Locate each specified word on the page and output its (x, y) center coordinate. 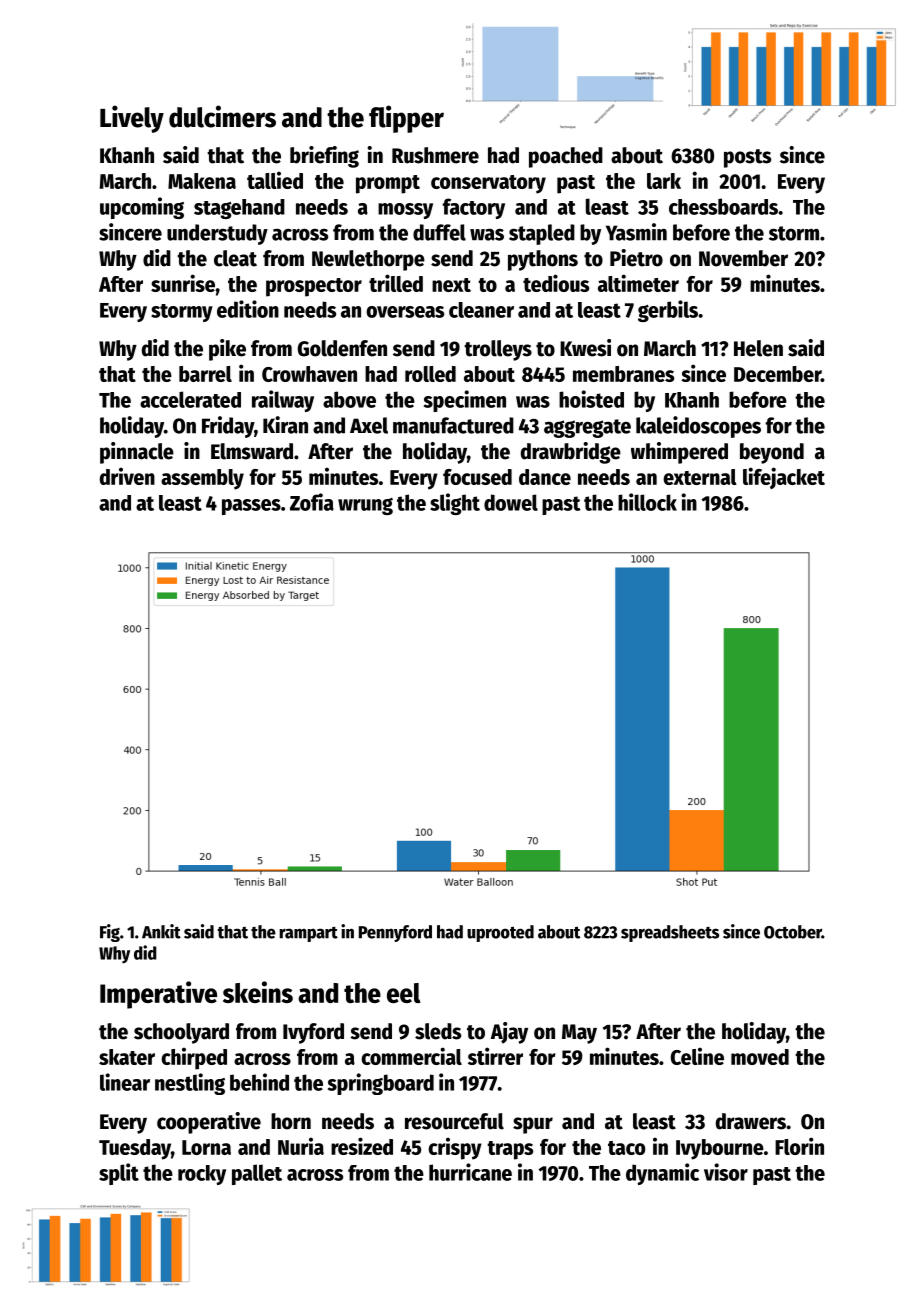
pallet (257, 1174)
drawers (751, 1121)
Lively (132, 119)
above (349, 399)
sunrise (183, 283)
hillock (647, 502)
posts (747, 158)
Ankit (161, 931)
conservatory (488, 184)
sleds (438, 1031)
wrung (365, 506)
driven (127, 476)
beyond (772, 453)
